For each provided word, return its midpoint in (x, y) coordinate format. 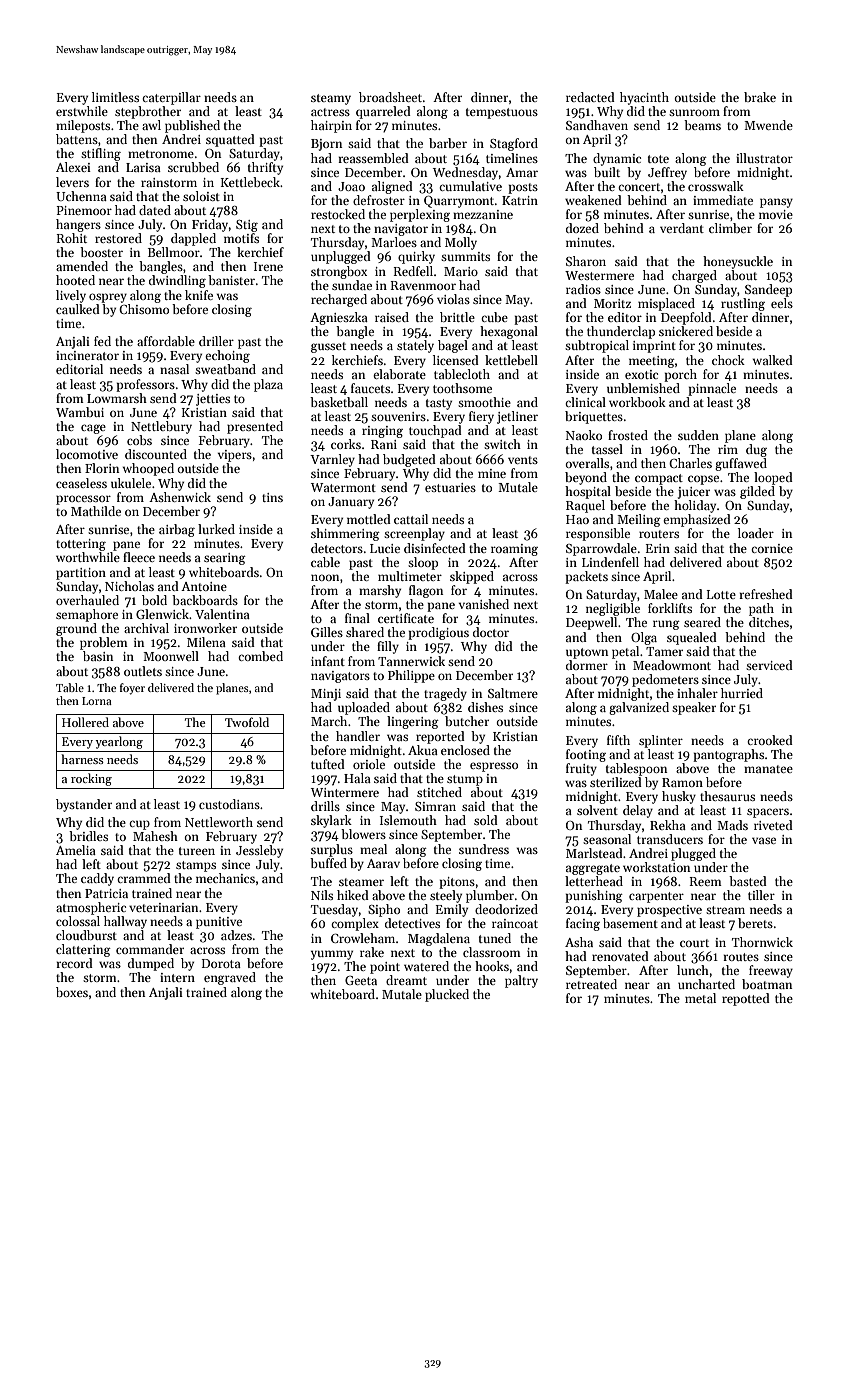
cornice (772, 548)
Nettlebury (161, 427)
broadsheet (390, 97)
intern (177, 977)
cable (325, 562)
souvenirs (398, 416)
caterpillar (171, 98)
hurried (742, 693)
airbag (177, 530)
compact (659, 479)
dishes (485, 707)
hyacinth (644, 98)
